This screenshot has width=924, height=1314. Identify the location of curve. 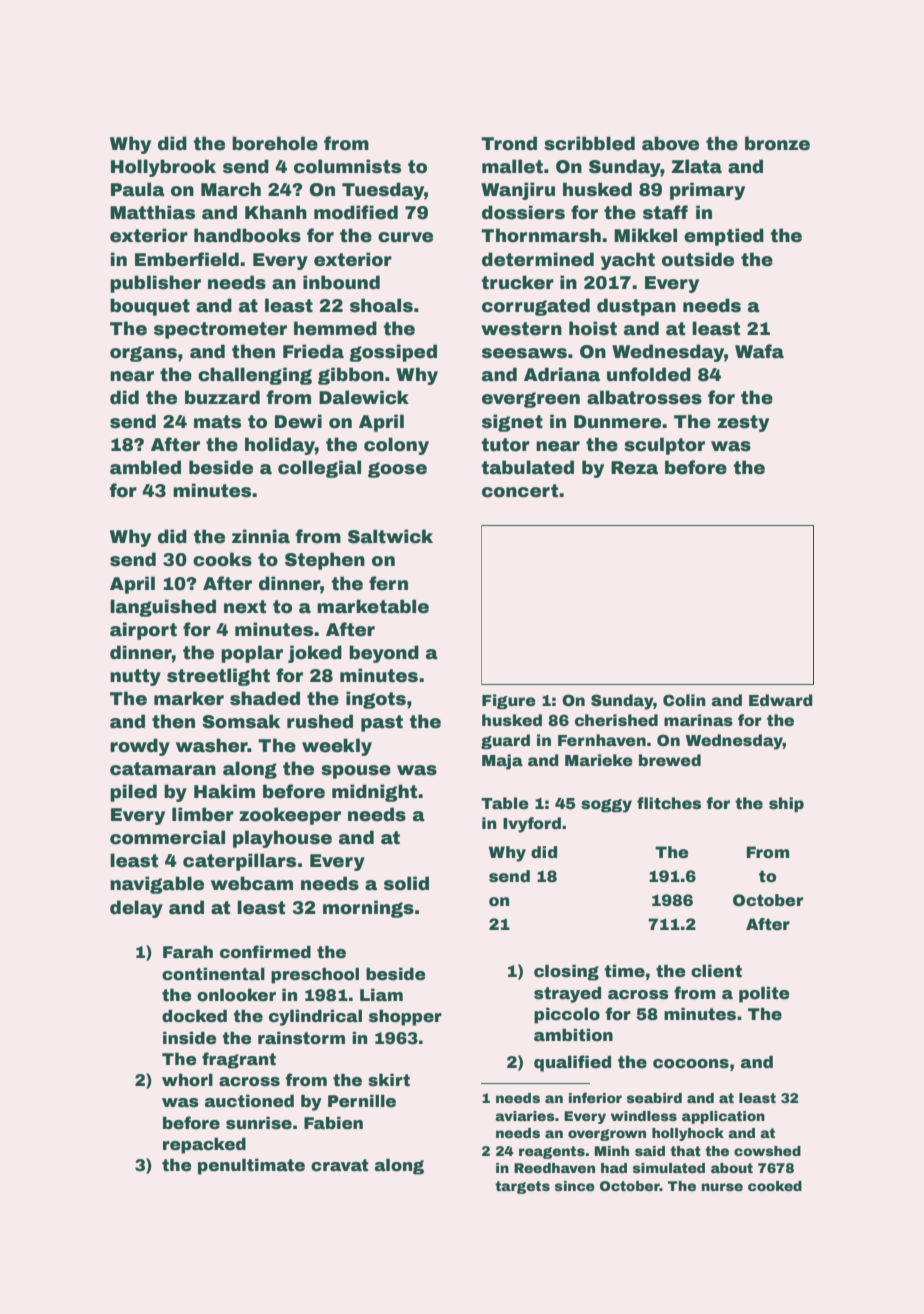
(405, 237).
